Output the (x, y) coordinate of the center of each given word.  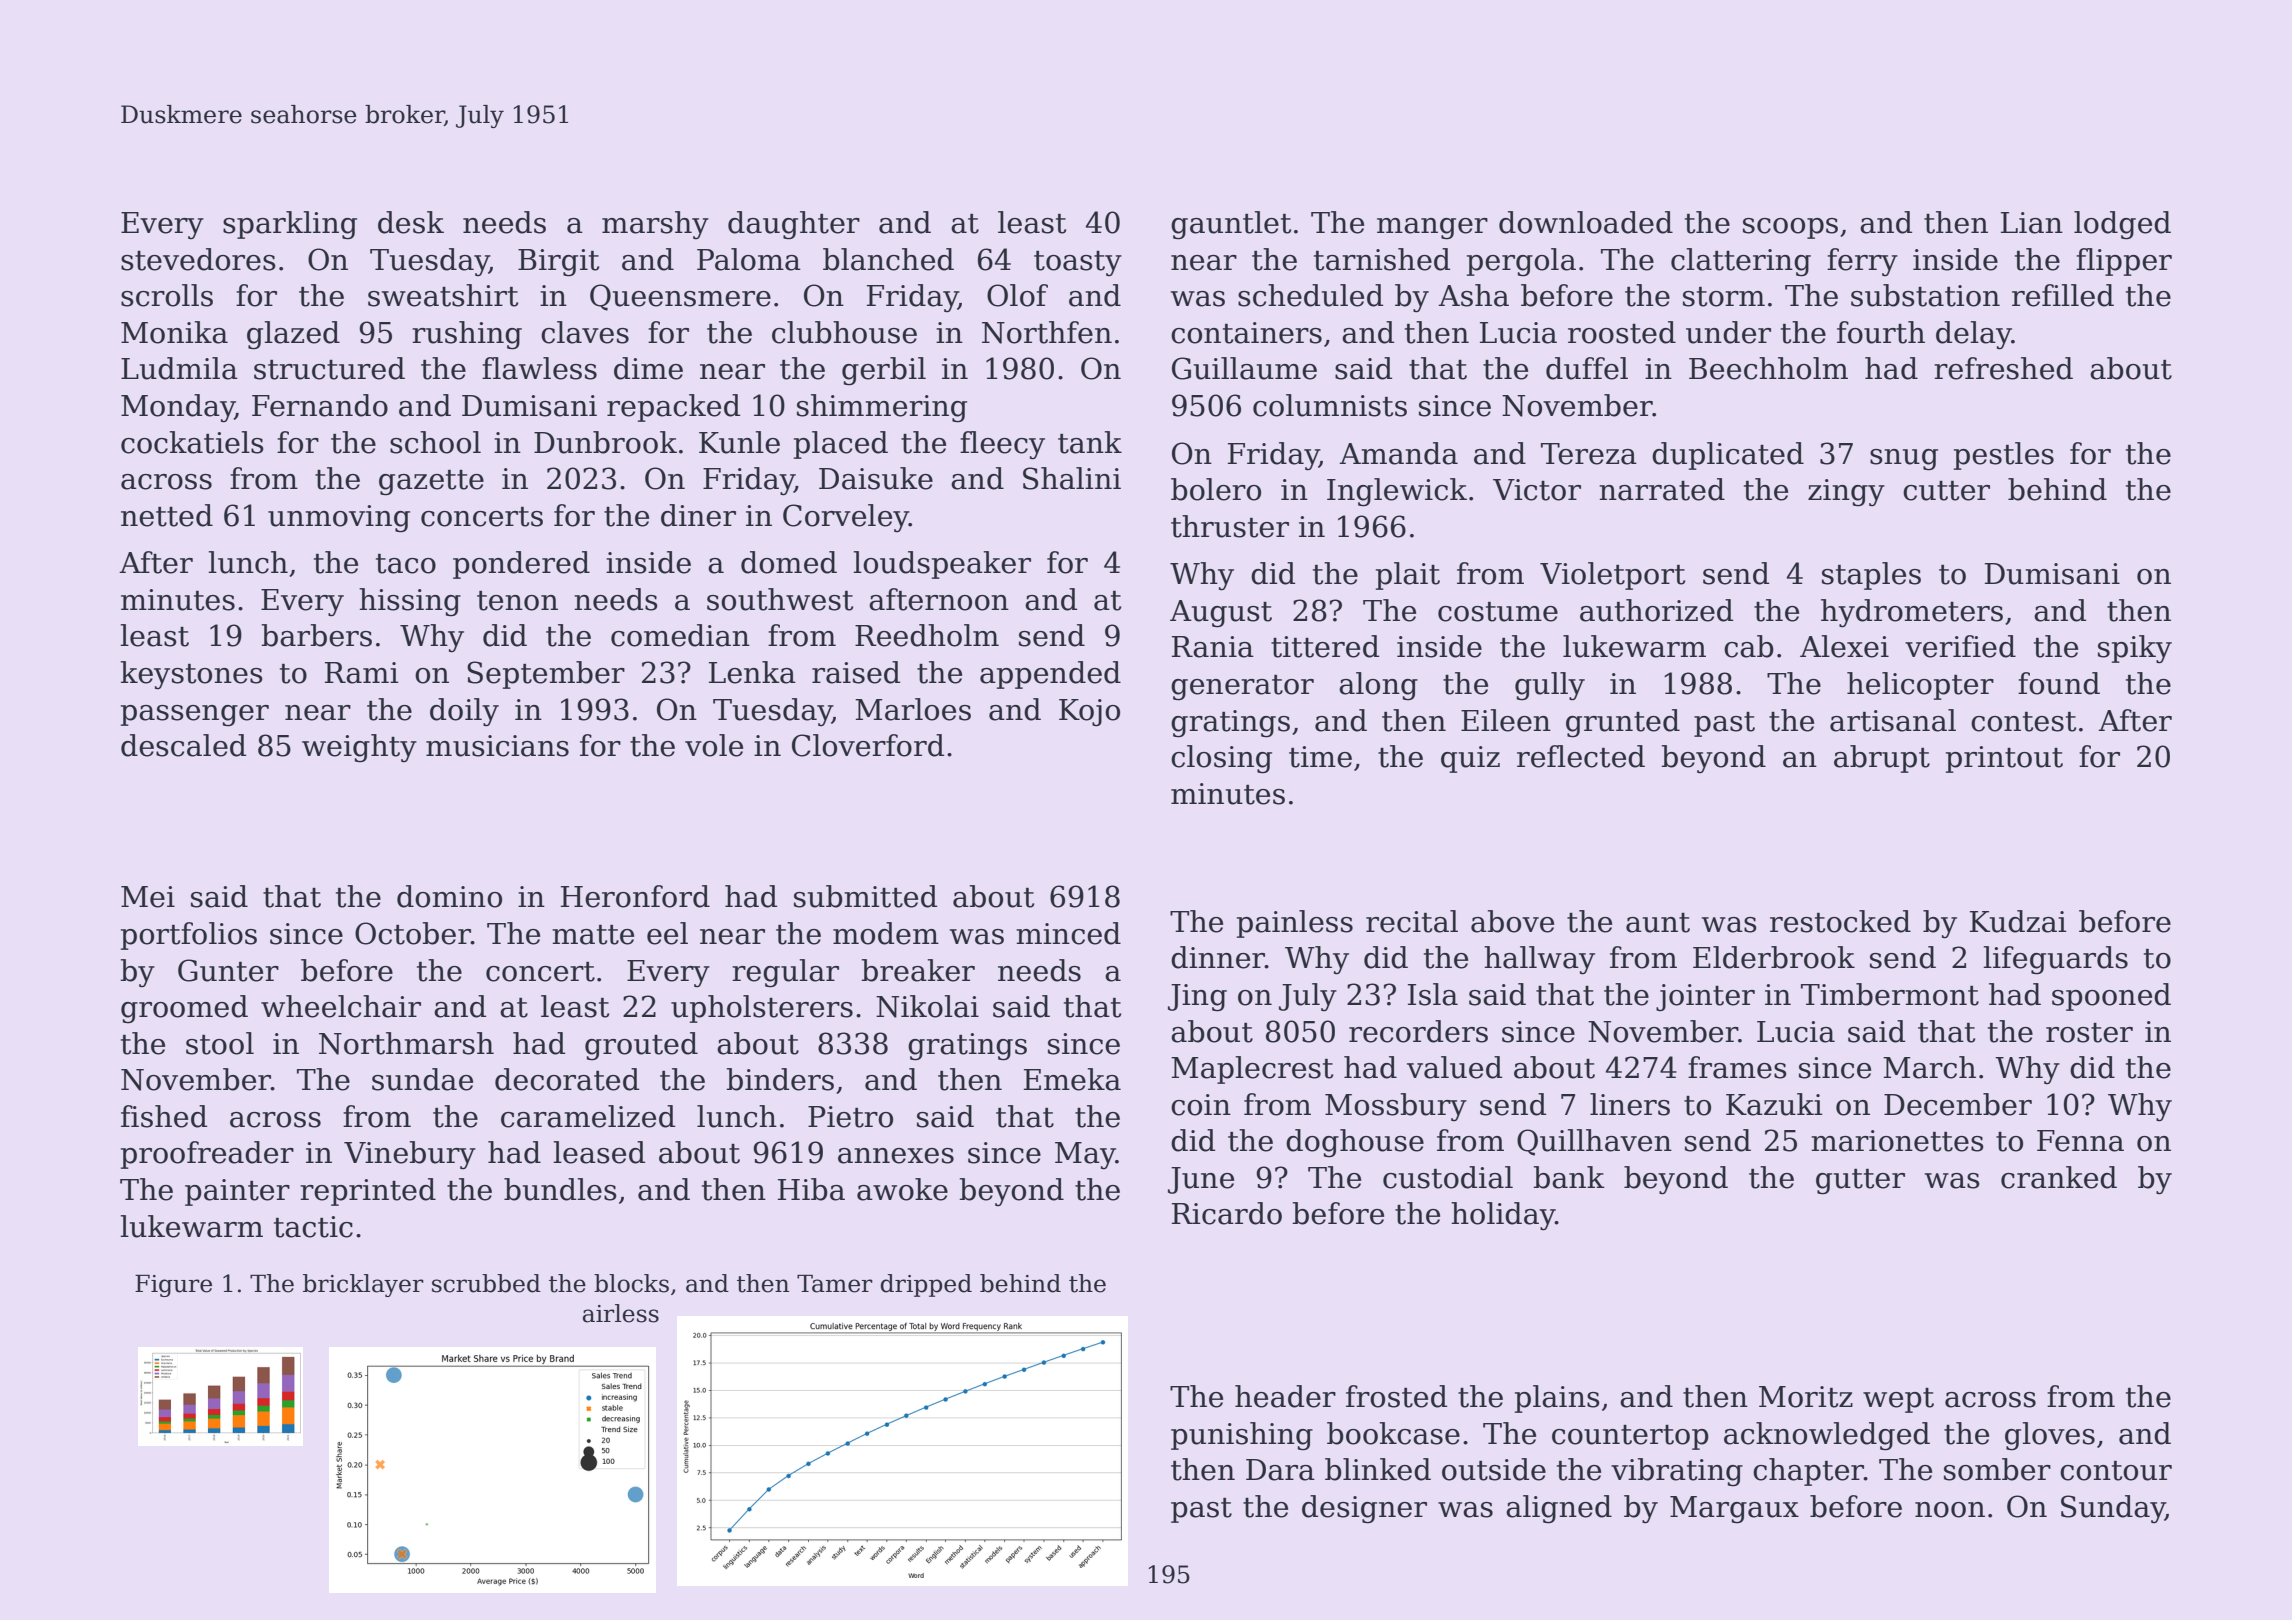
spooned (2111, 997)
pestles (2004, 456)
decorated (567, 1079)
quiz (1470, 759)
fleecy (1002, 445)
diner (698, 515)
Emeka (1072, 1079)
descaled (183, 745)
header (1285, 1396)
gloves (2050, 1436)
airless (621, 1313)
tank (1090, 442)
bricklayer (363, 1285)
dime (648, 368)
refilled (2063, 295)
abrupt (1882, 759)
